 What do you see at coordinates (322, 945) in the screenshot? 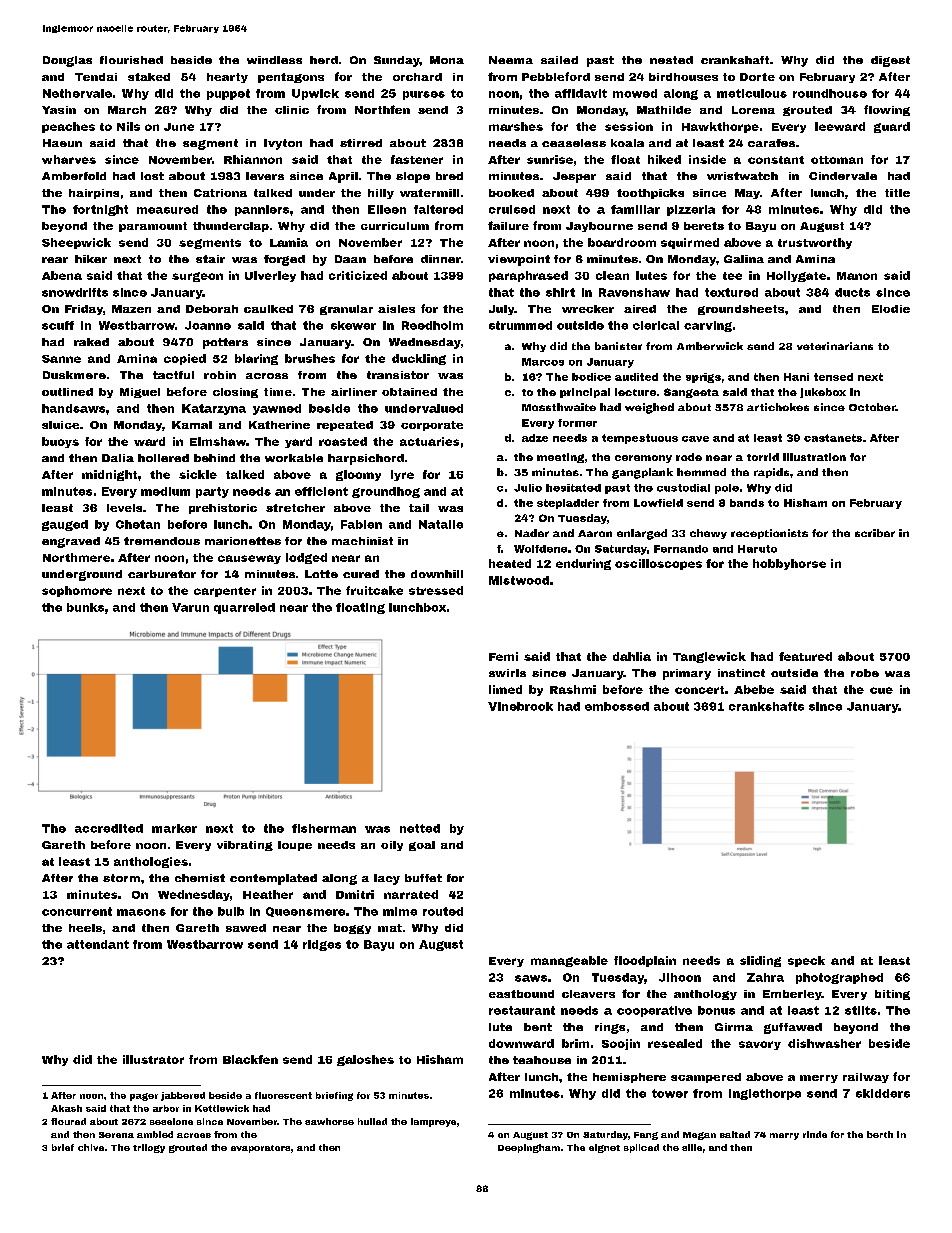
I see `ridges` at bounding box center [322, 945].
